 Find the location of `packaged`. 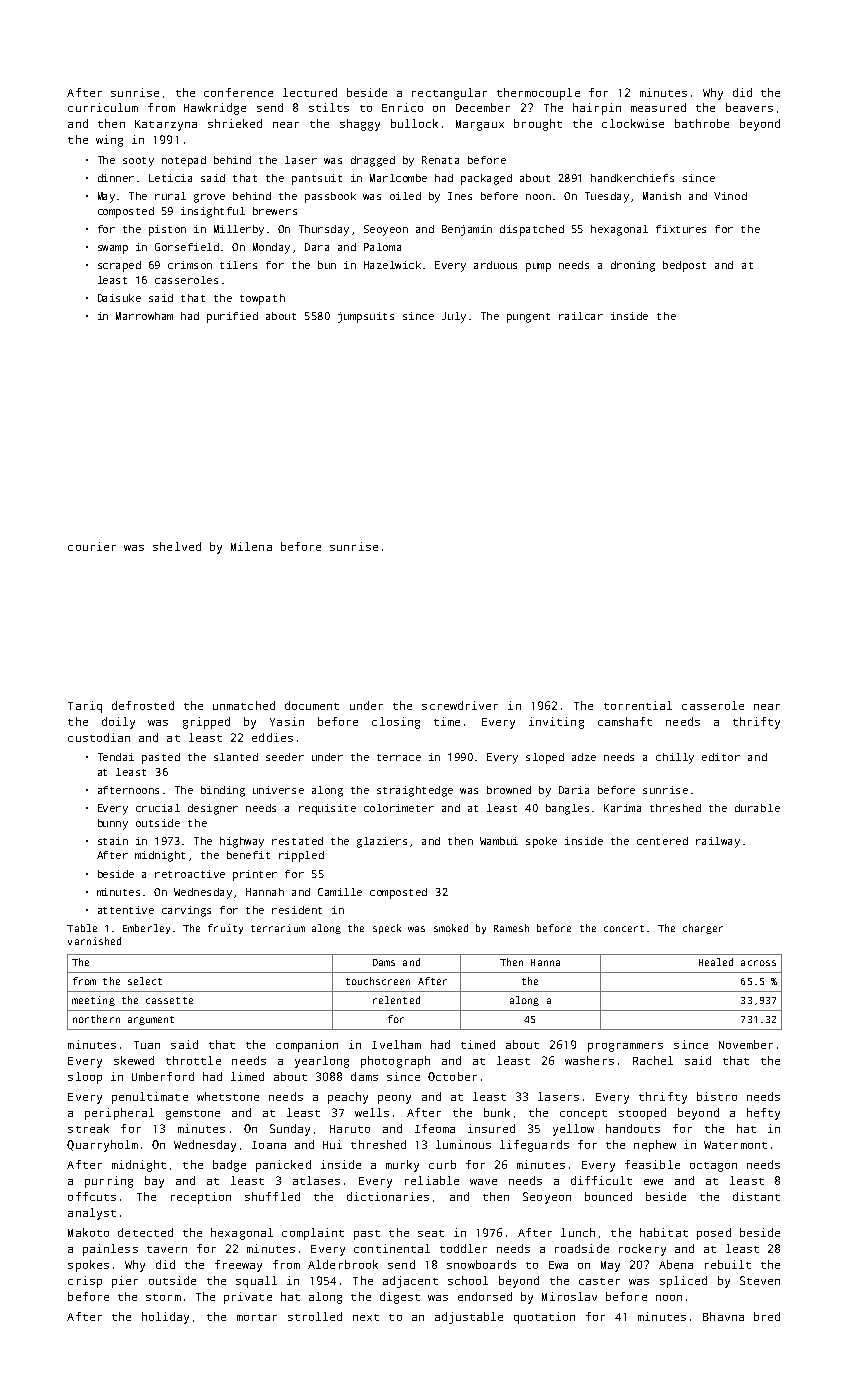

packaged is located at coordinates (486, 179).
